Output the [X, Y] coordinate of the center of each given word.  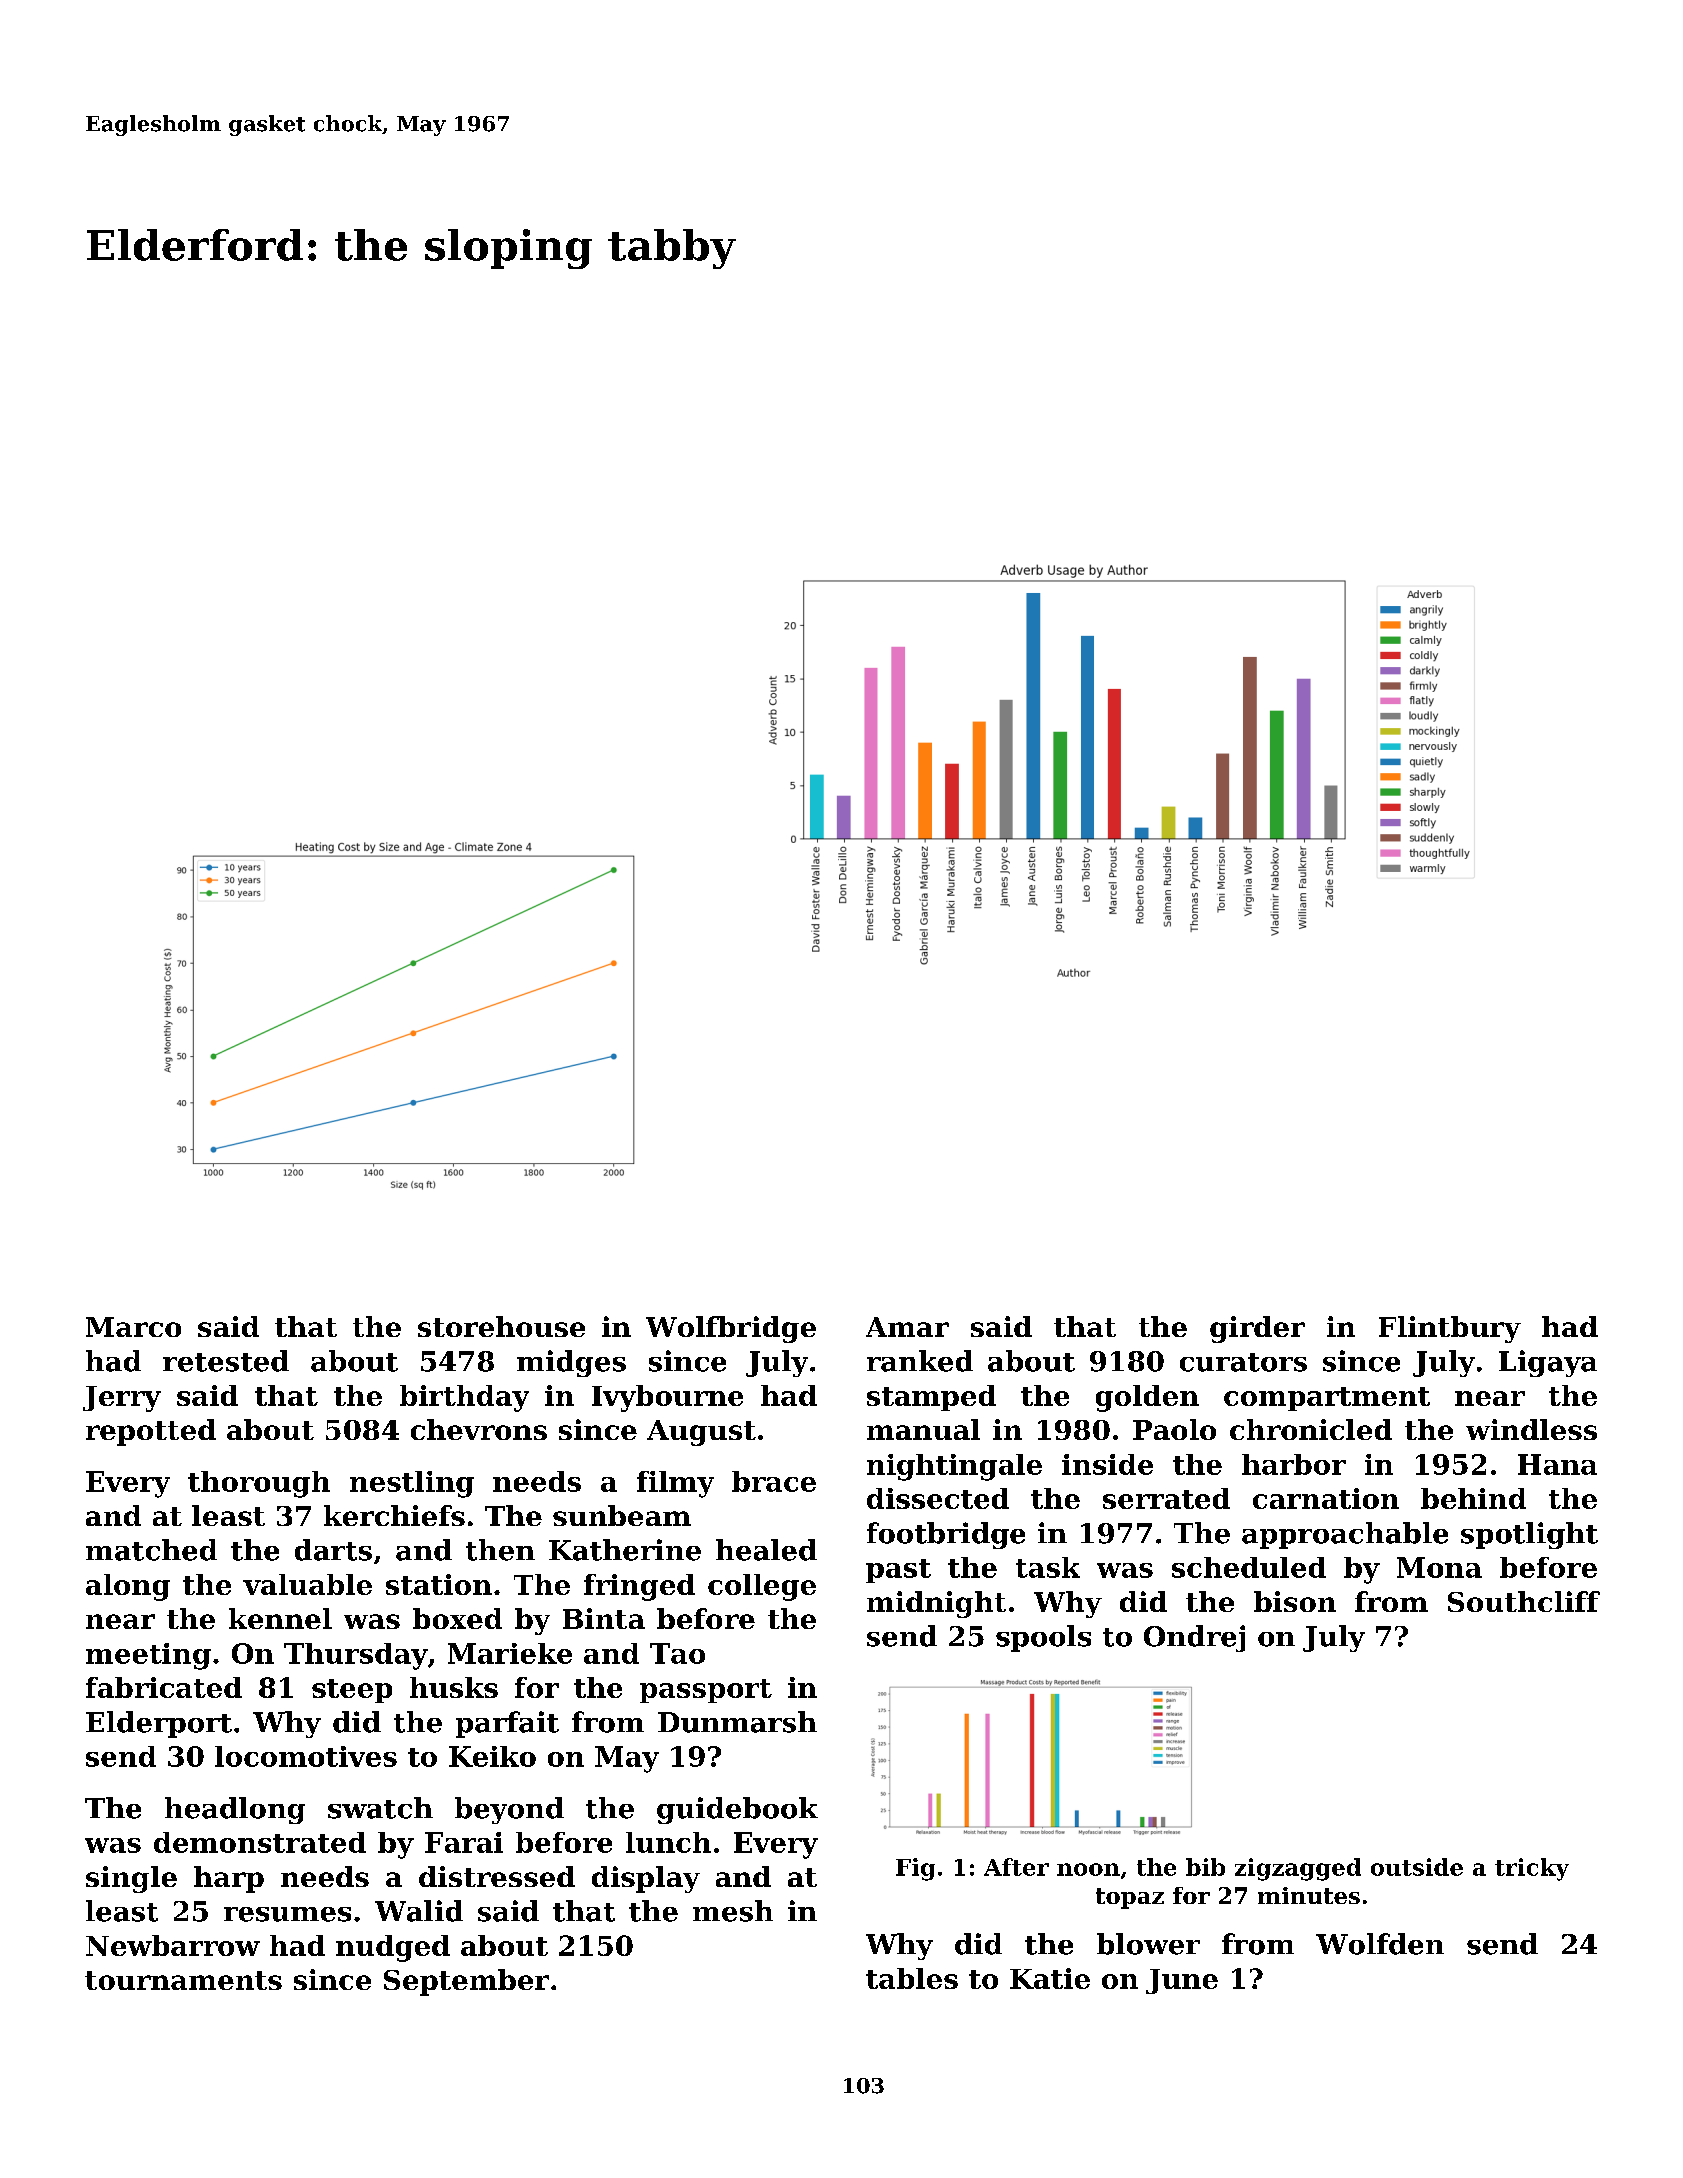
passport [706, 1691]
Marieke [510, 1653]
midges [571, 1363]
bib [1205, 1867]
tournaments [183, 1980]
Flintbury [1450, 1329]
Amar [907, 1327]
